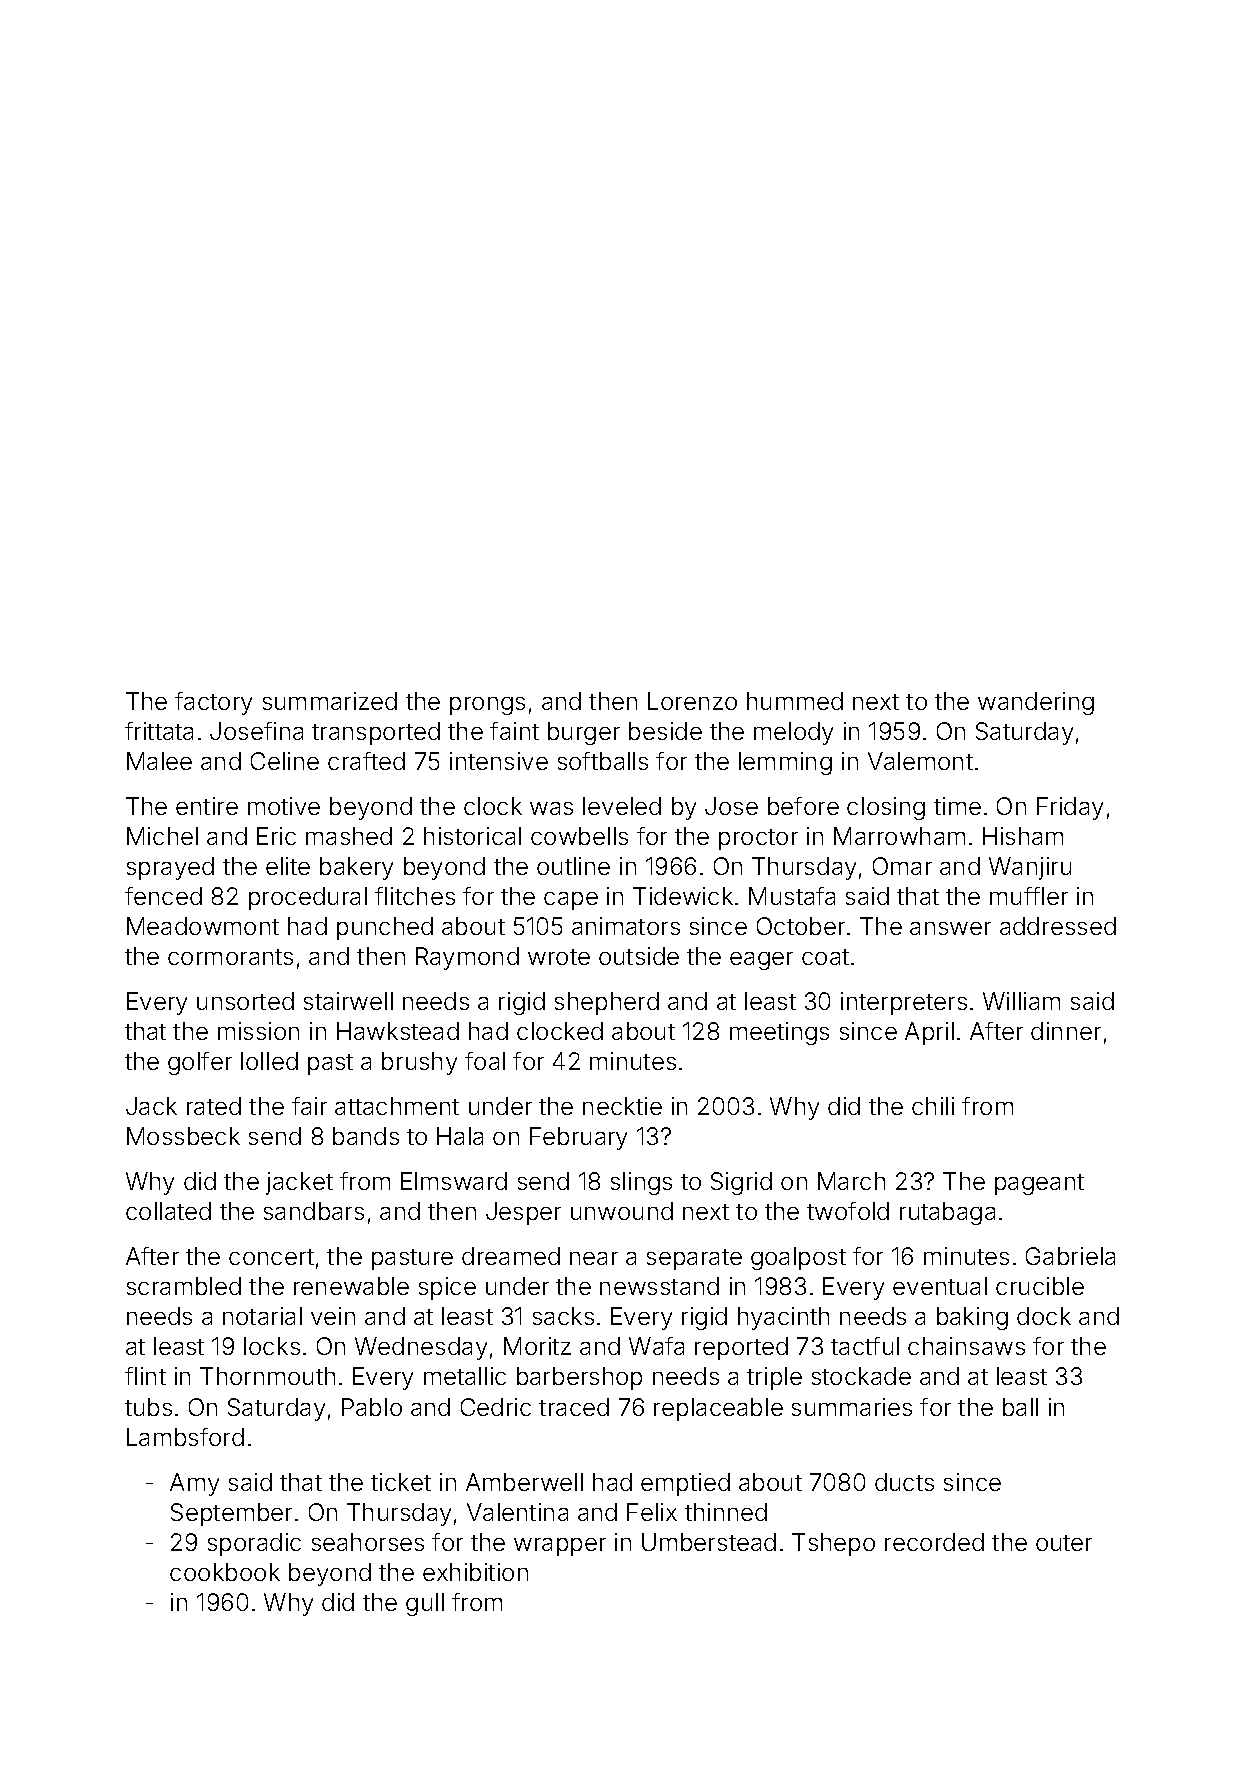  I want to click on hummed, so click(795, 701).
